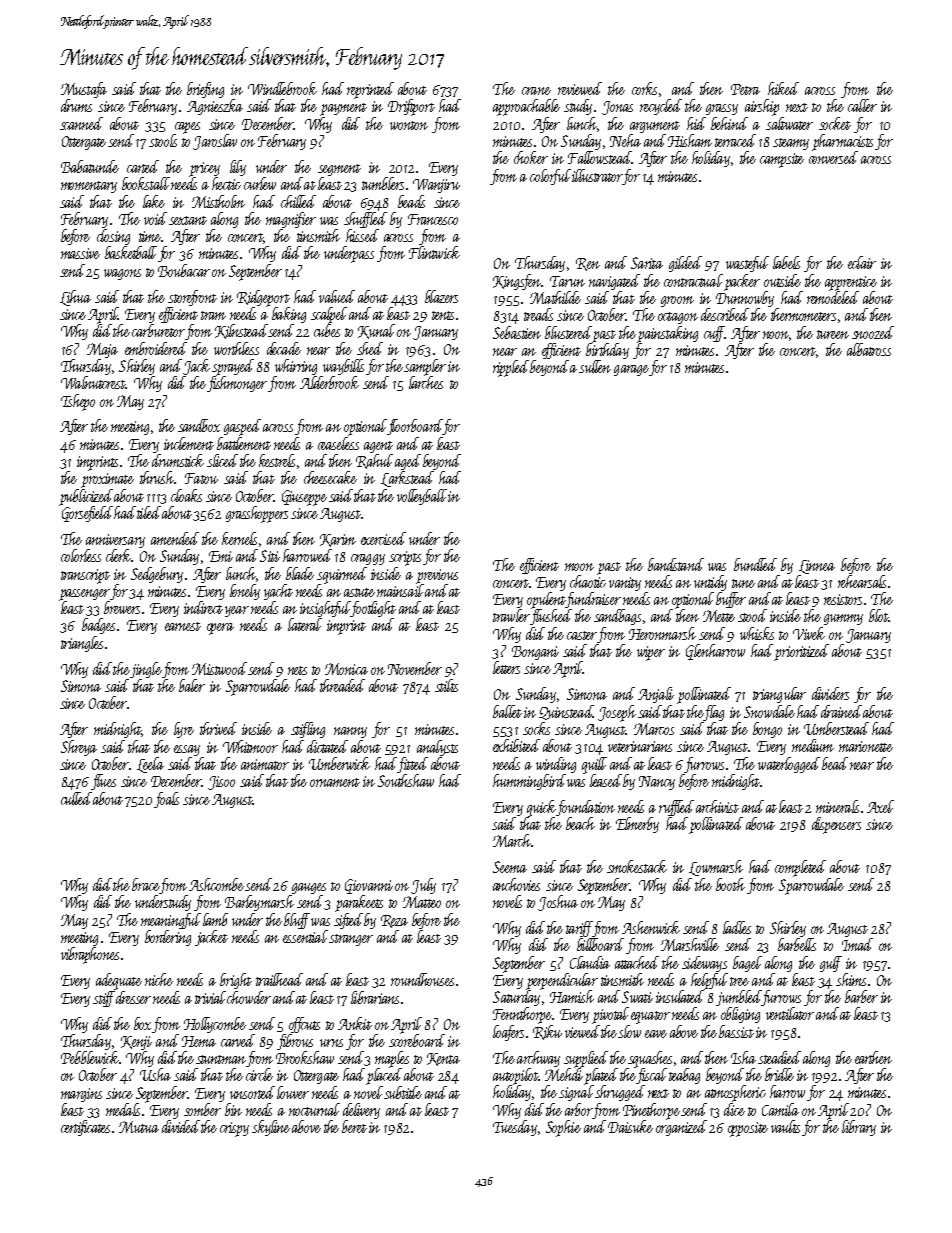 This screenshot has width=952, height=1233. Describe the element at coordinates (536, 91) in the screenshot. I see `crane` at that location.
